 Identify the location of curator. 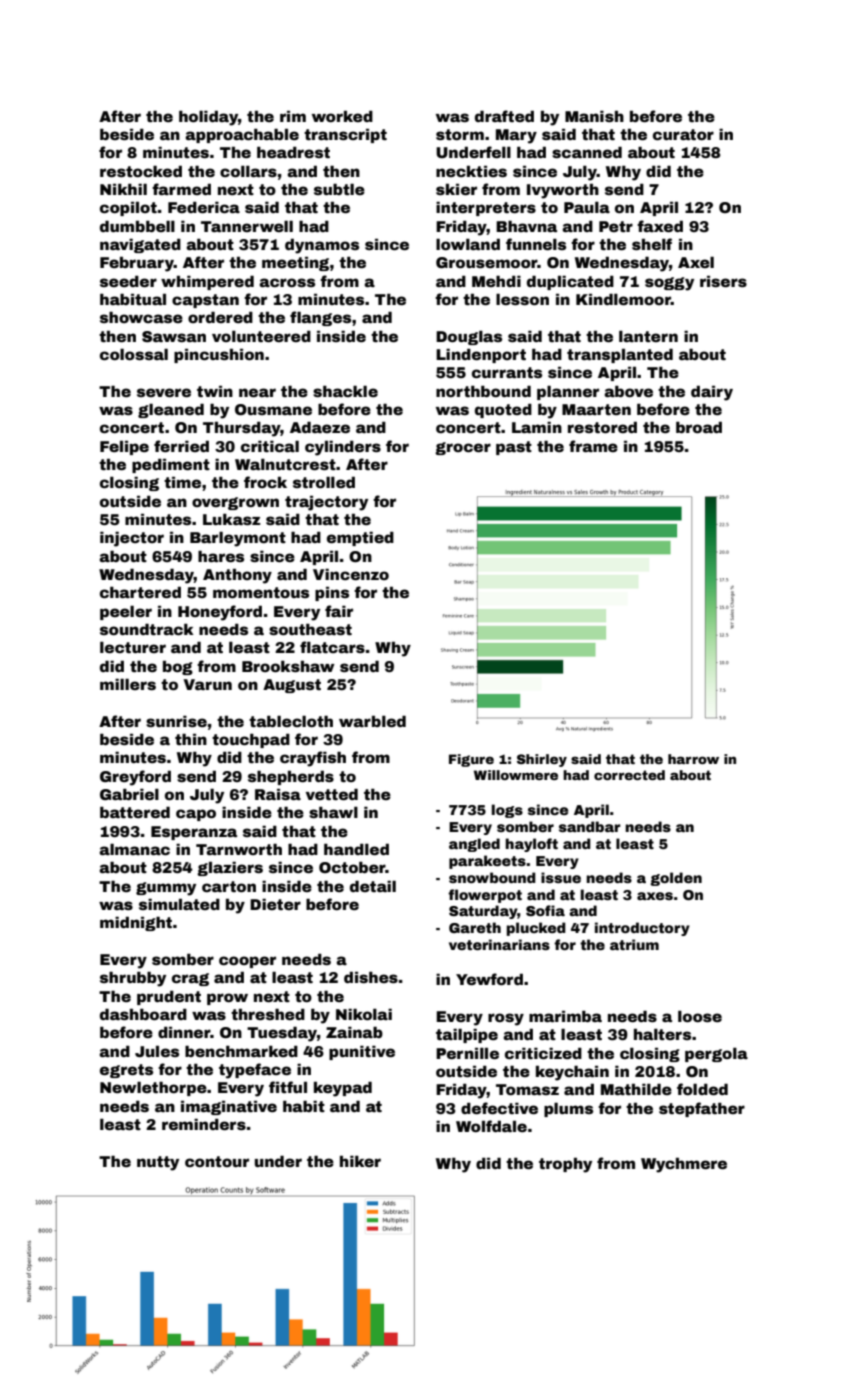
(683, 134).
